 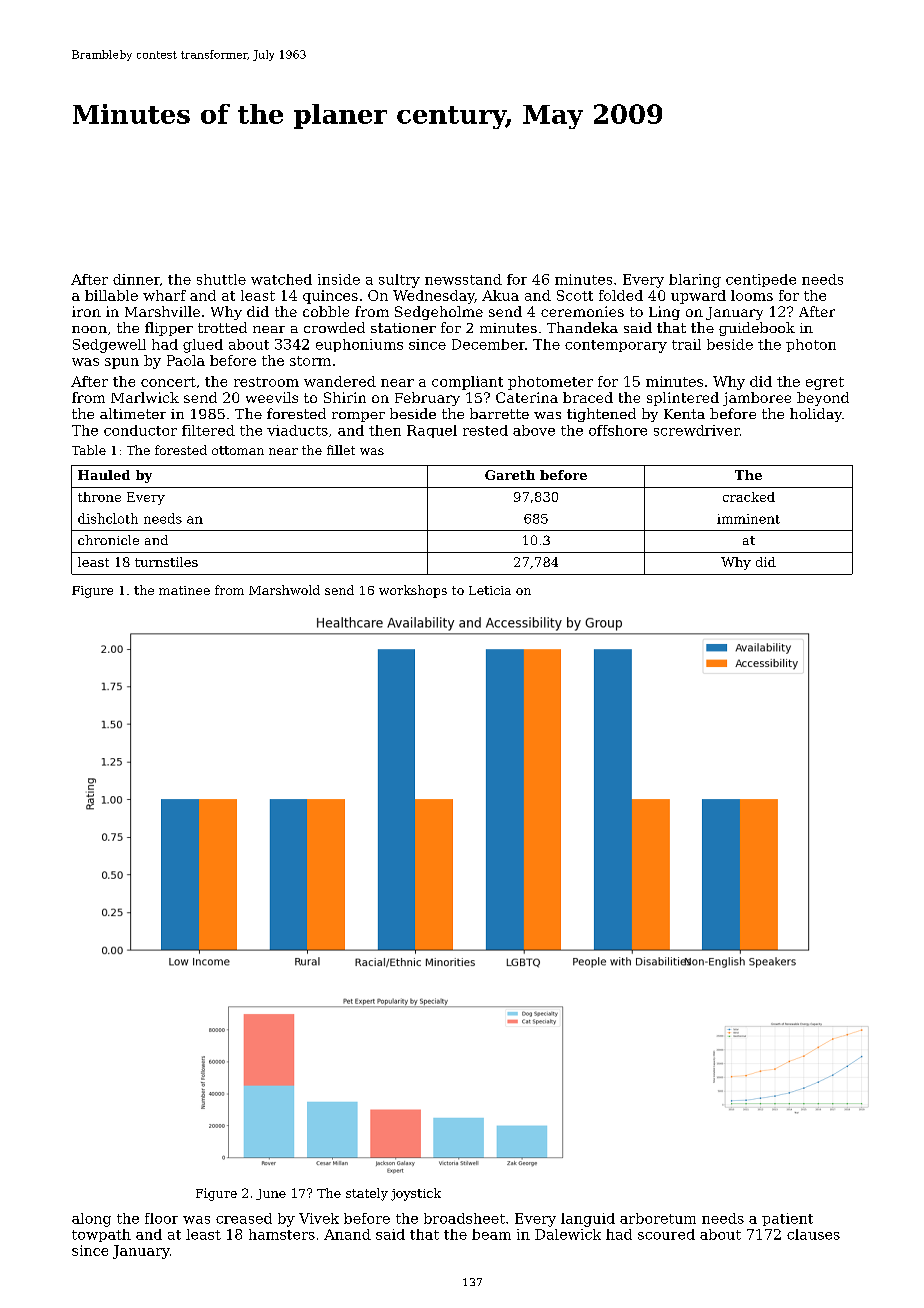 What do you see at coordinates (101, 1235) in the image?
I see `towpath` at bounding box center [101, 1235].
